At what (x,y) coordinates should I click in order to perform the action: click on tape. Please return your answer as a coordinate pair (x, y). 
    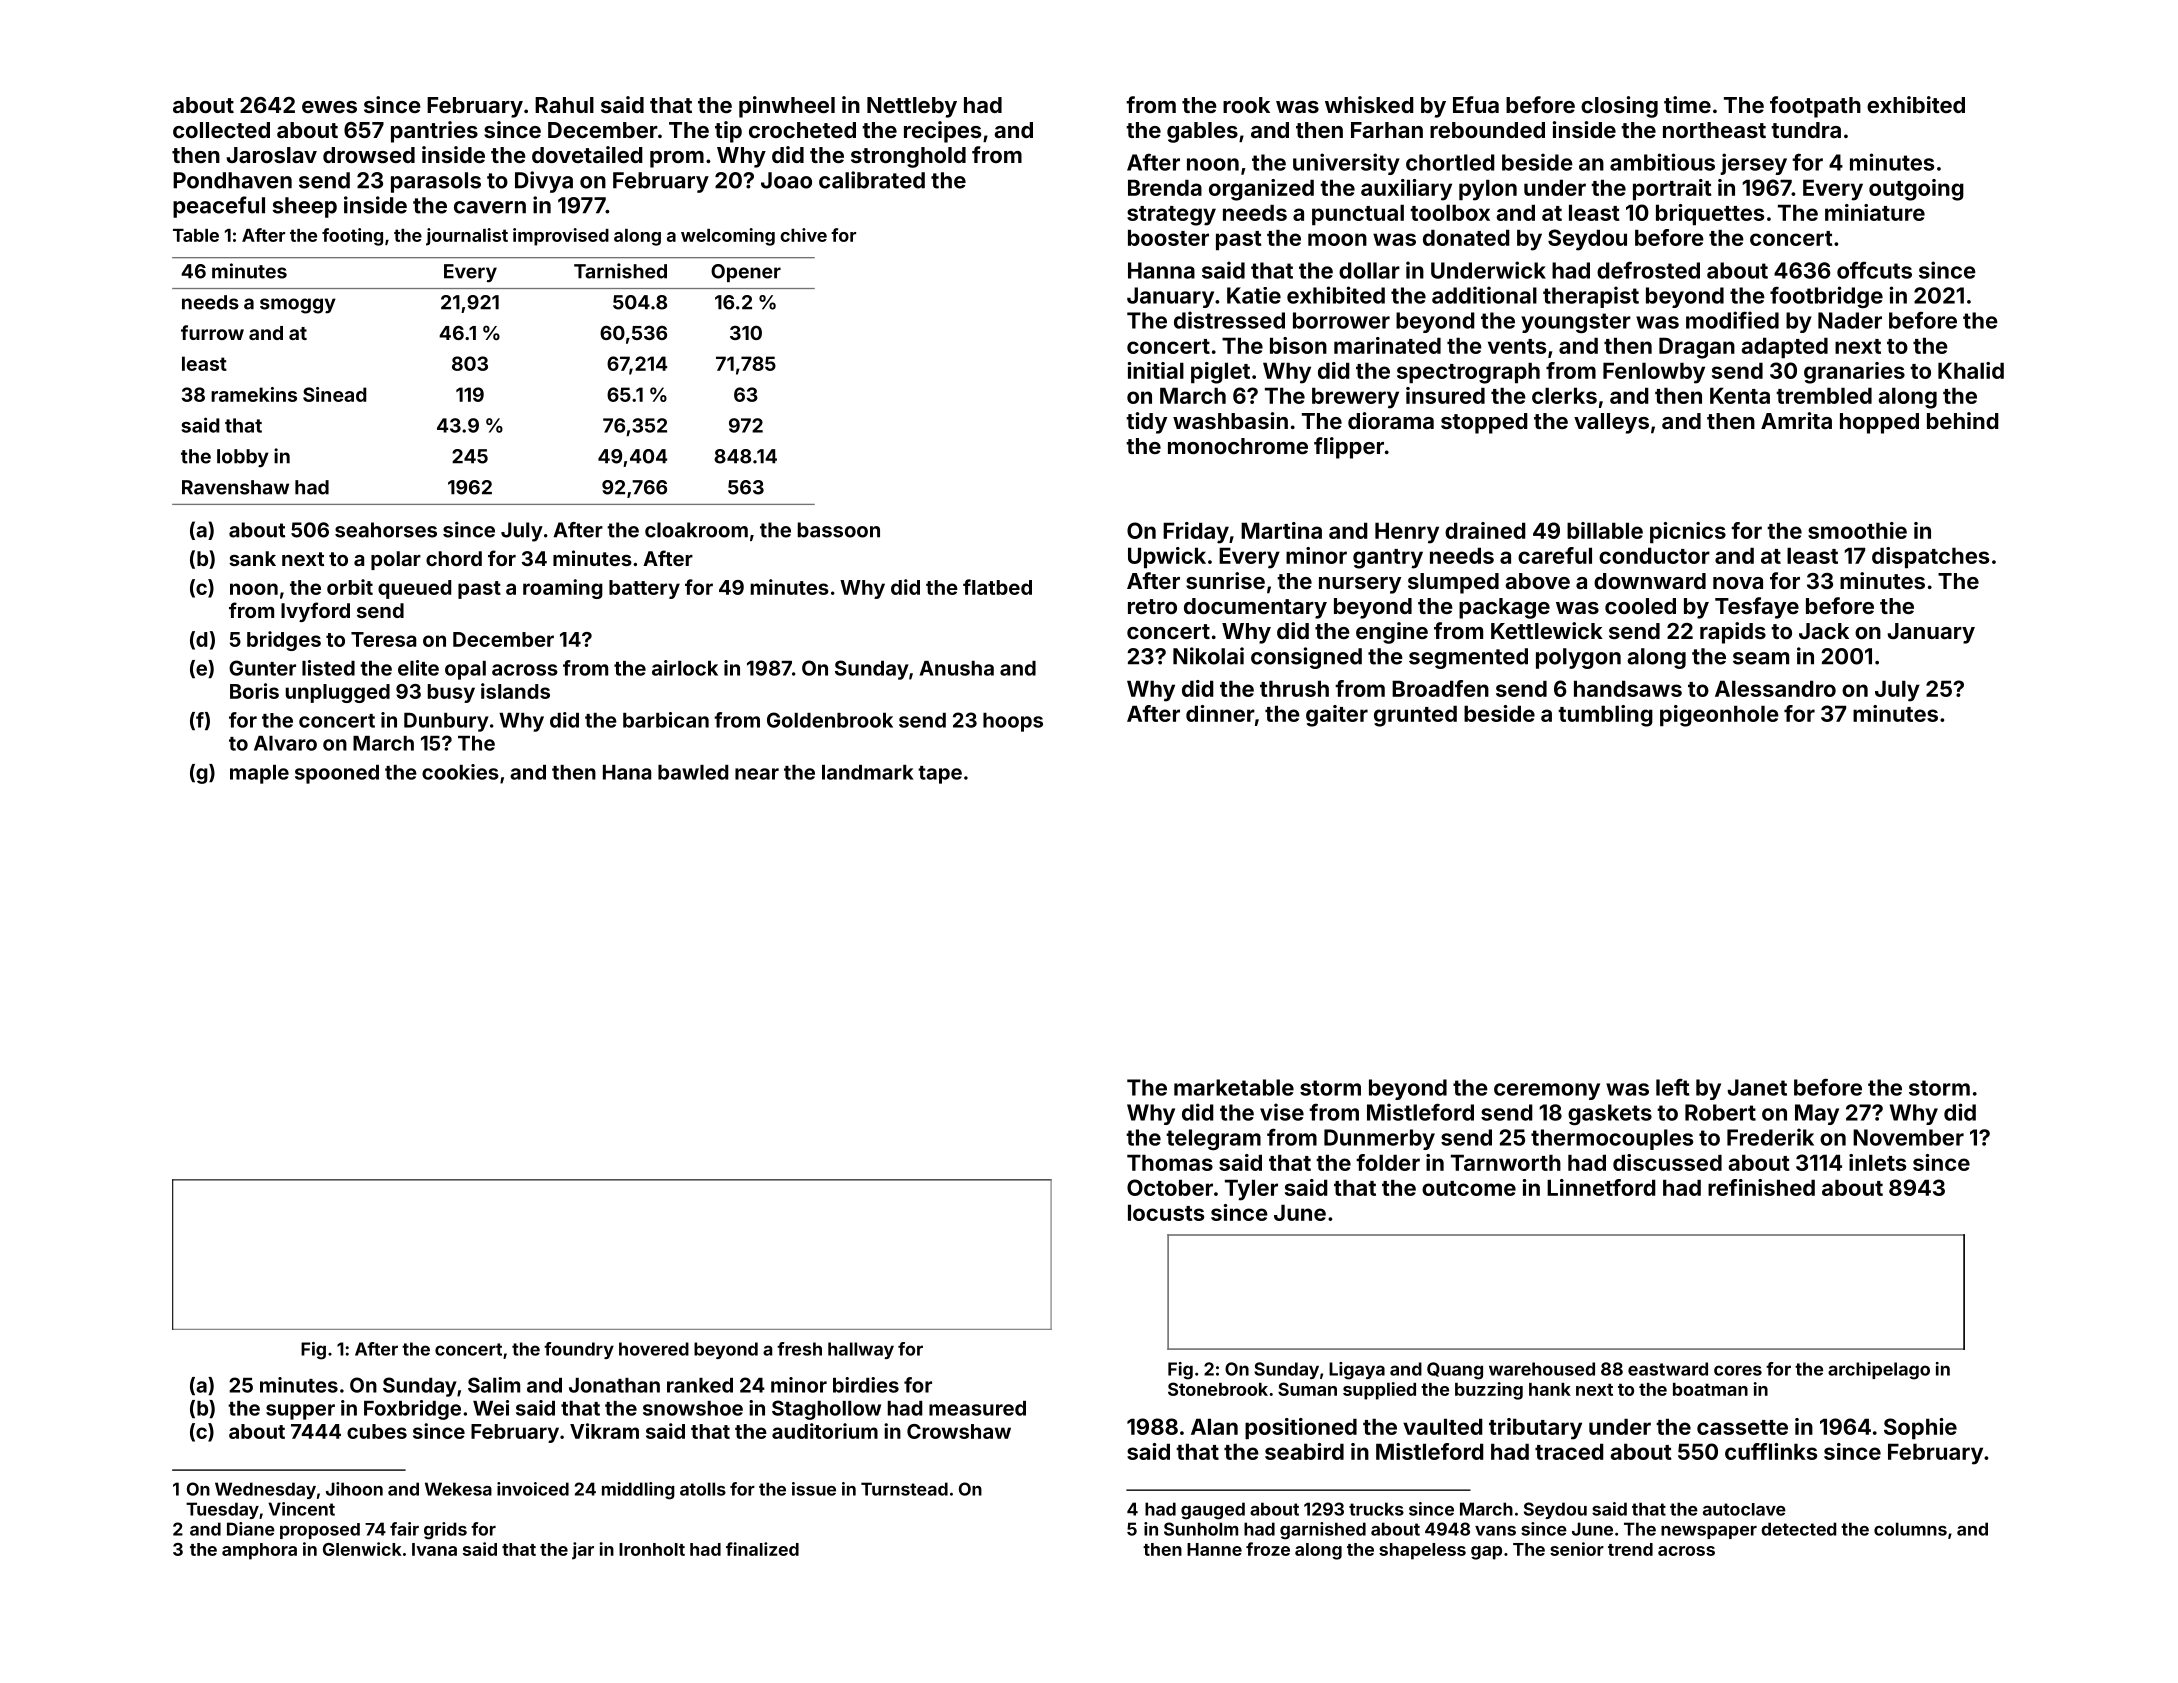
    Looking at the image, I should click on (940, 775).
